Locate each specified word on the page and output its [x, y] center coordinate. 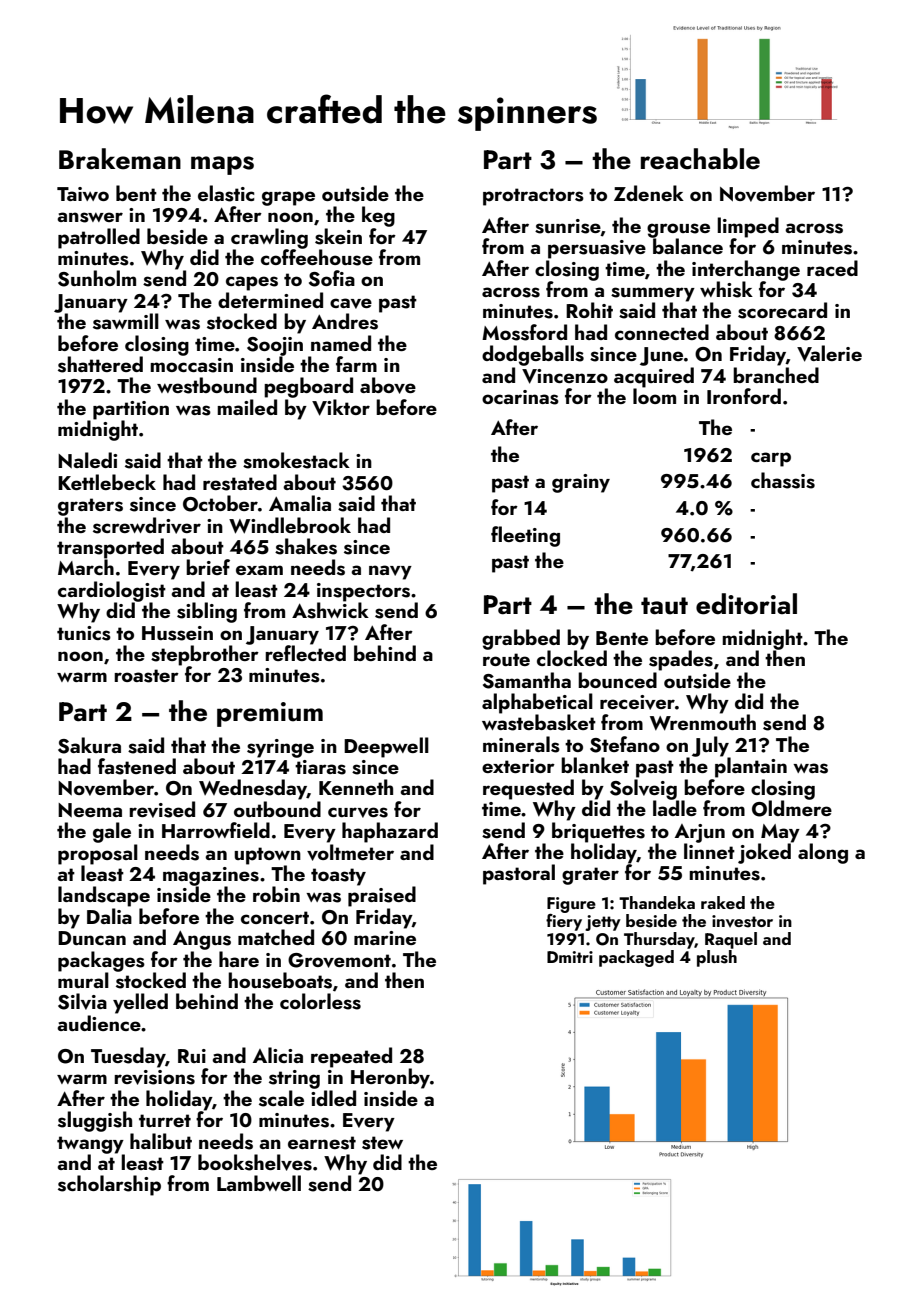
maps [222, 165]
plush [717, 958]
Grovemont [339, 960]
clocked [572, 658]
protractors [533, 197]
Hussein [177, 633]
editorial [746, 604]
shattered [100, 364]
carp [771, 459]
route [506, 659]
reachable [700, 159]
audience [99, 1023]
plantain [751, 767]
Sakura [89, 745]
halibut [161, 1141]
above [388, 385]
